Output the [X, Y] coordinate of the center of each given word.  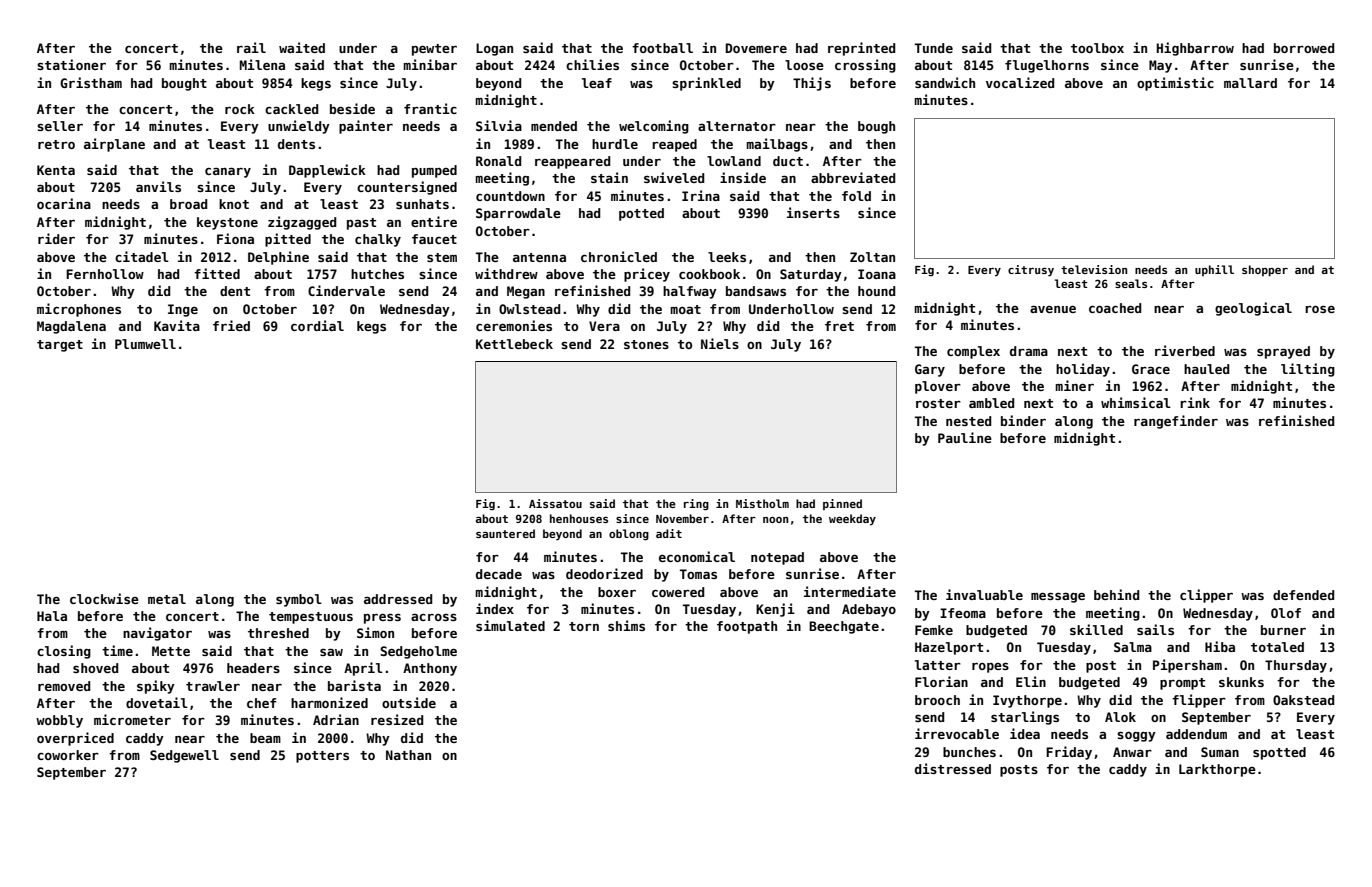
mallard [1250, 83]
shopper [1265, 271]
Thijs [812, 84]
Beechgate [844, 627]
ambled [991, 403]
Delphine [278, 258]
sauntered [505, 533]
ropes [990, 667]
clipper [1206, 596]
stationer [71, 64]
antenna [539, 257]
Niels [720, 343]
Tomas [698, 574]
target [60, 346]
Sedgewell [184, 756]
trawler [213, 686]
